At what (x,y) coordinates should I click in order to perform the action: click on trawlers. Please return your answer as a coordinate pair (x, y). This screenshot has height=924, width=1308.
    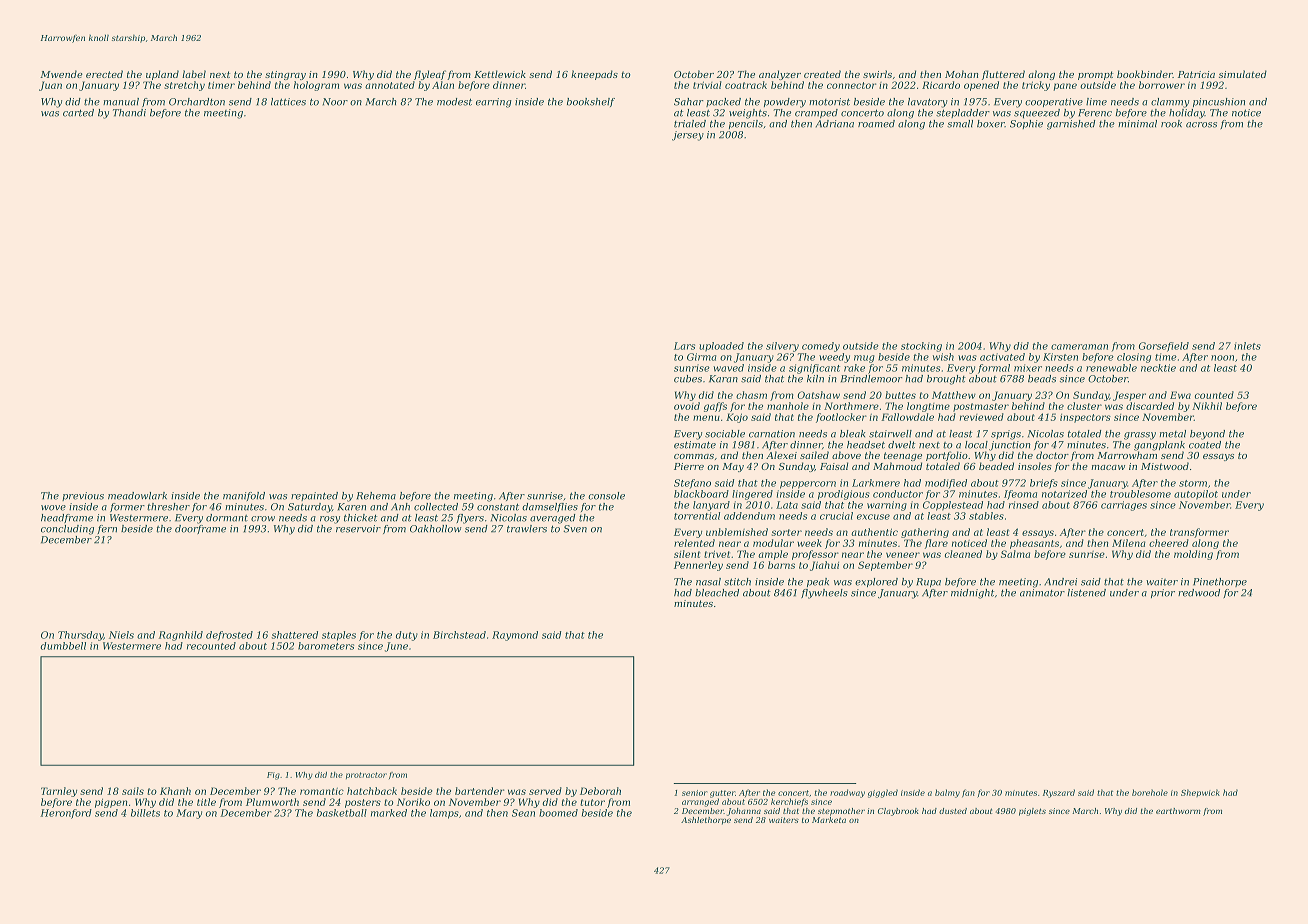
    Looking at the image, I should click on (527, 529).
